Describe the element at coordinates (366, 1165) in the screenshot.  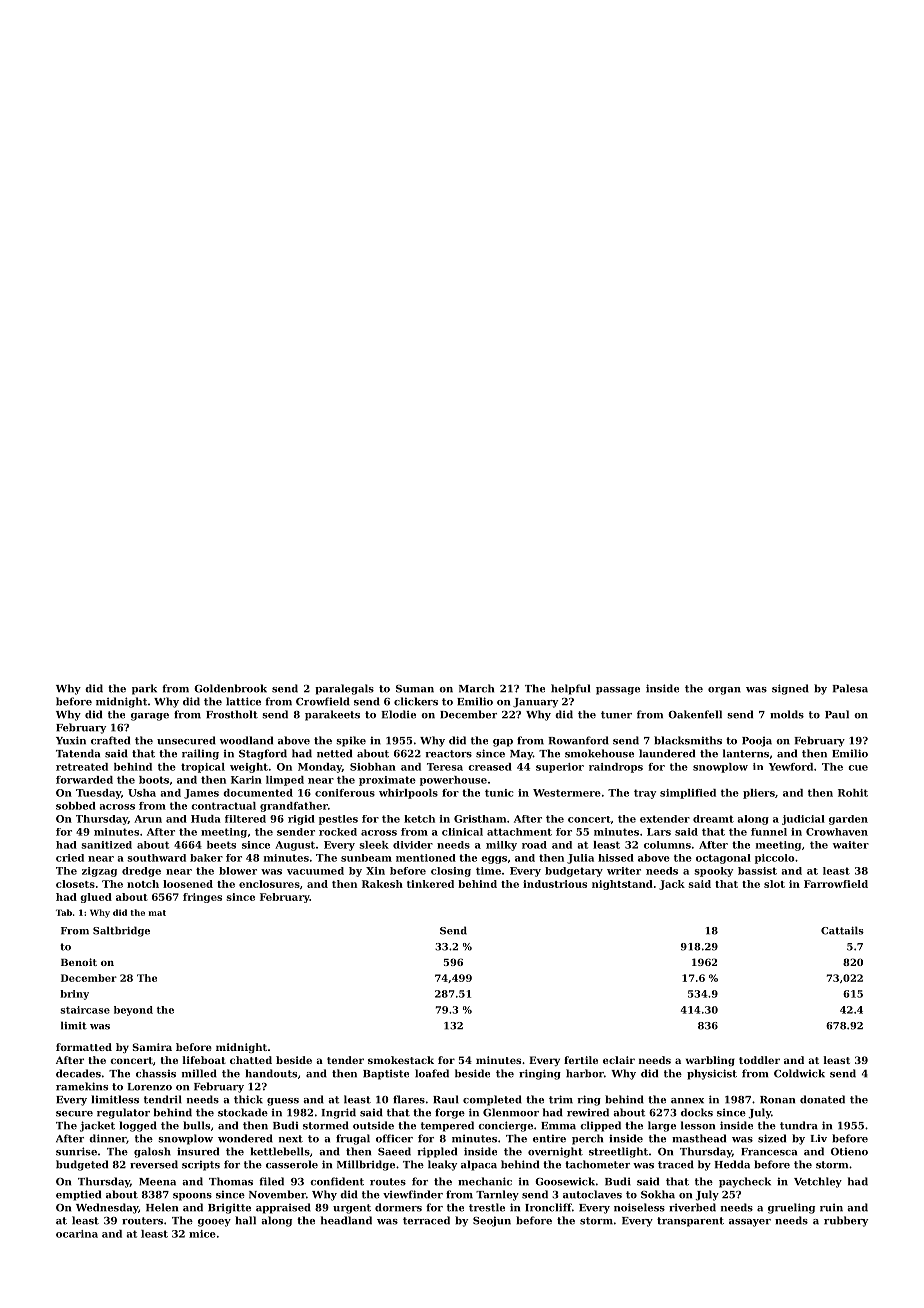
I see `Millbridge` at that location.
